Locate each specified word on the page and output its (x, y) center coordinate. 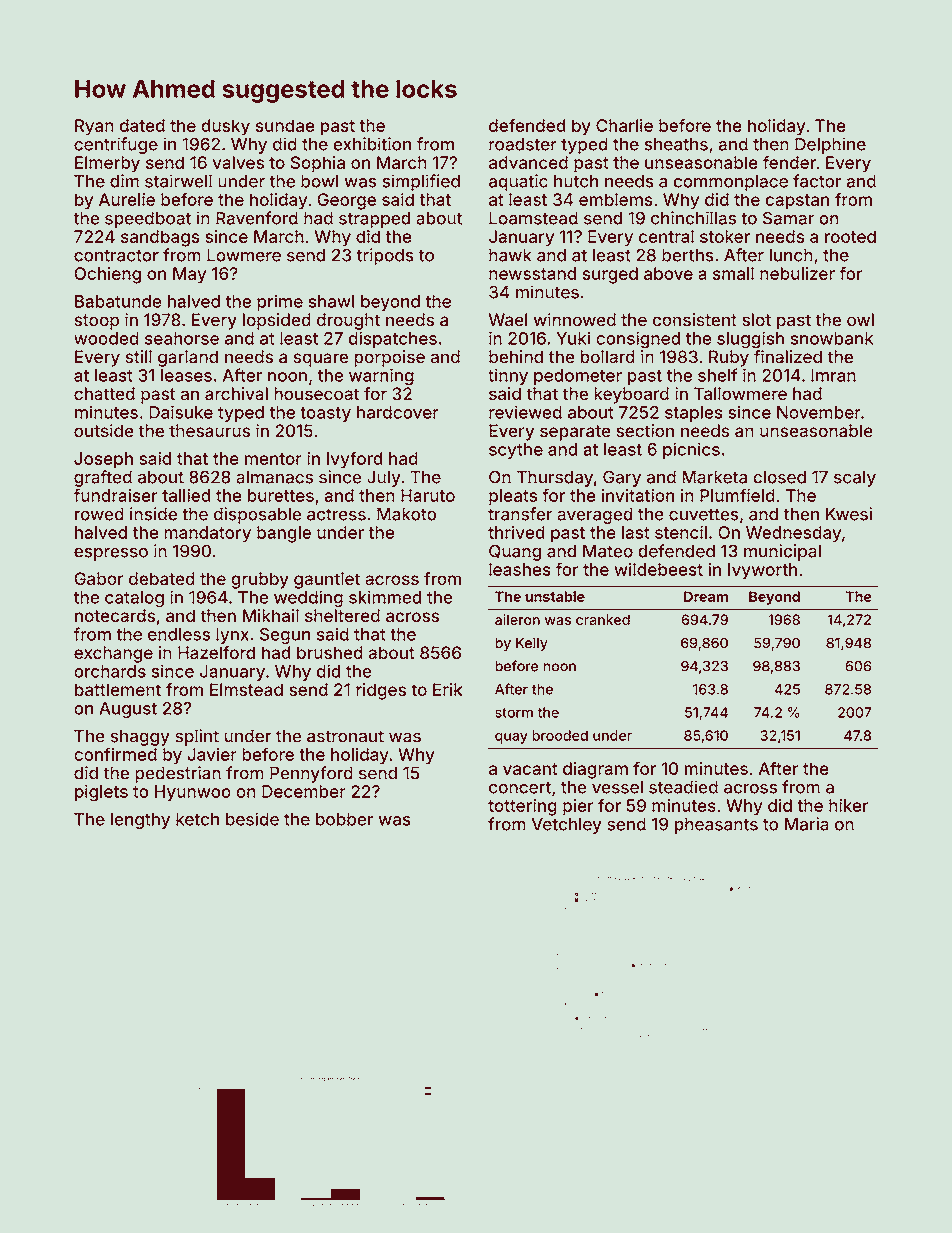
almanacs (274, 477)
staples (694, 414)
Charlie (624, 125)
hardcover (398, 412)
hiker (849, 805)
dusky (225, 127)
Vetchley (566, 825)
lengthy (140, 821)
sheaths (676, 144)
